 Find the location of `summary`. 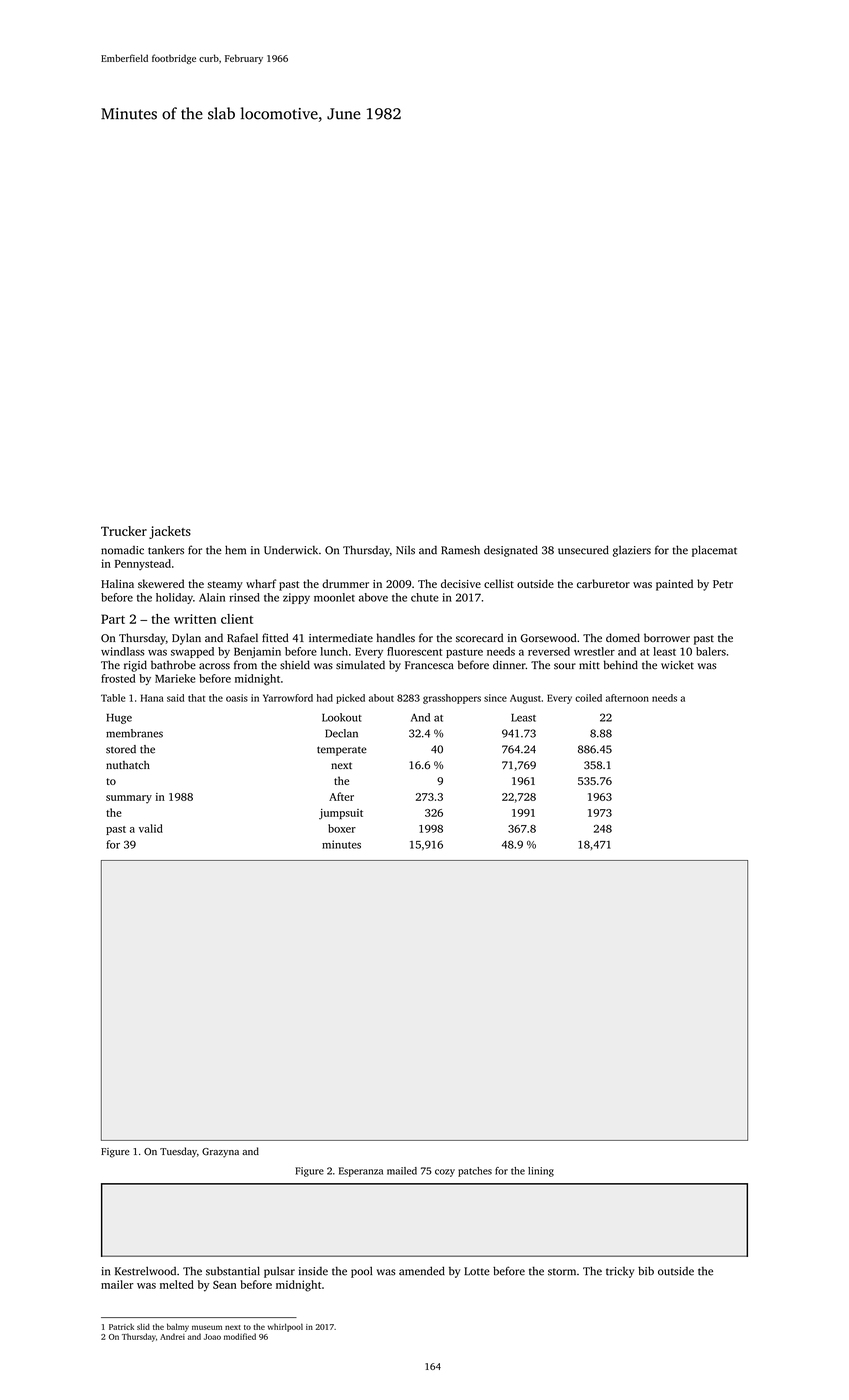

summary is located at coordinates (129, 799).
